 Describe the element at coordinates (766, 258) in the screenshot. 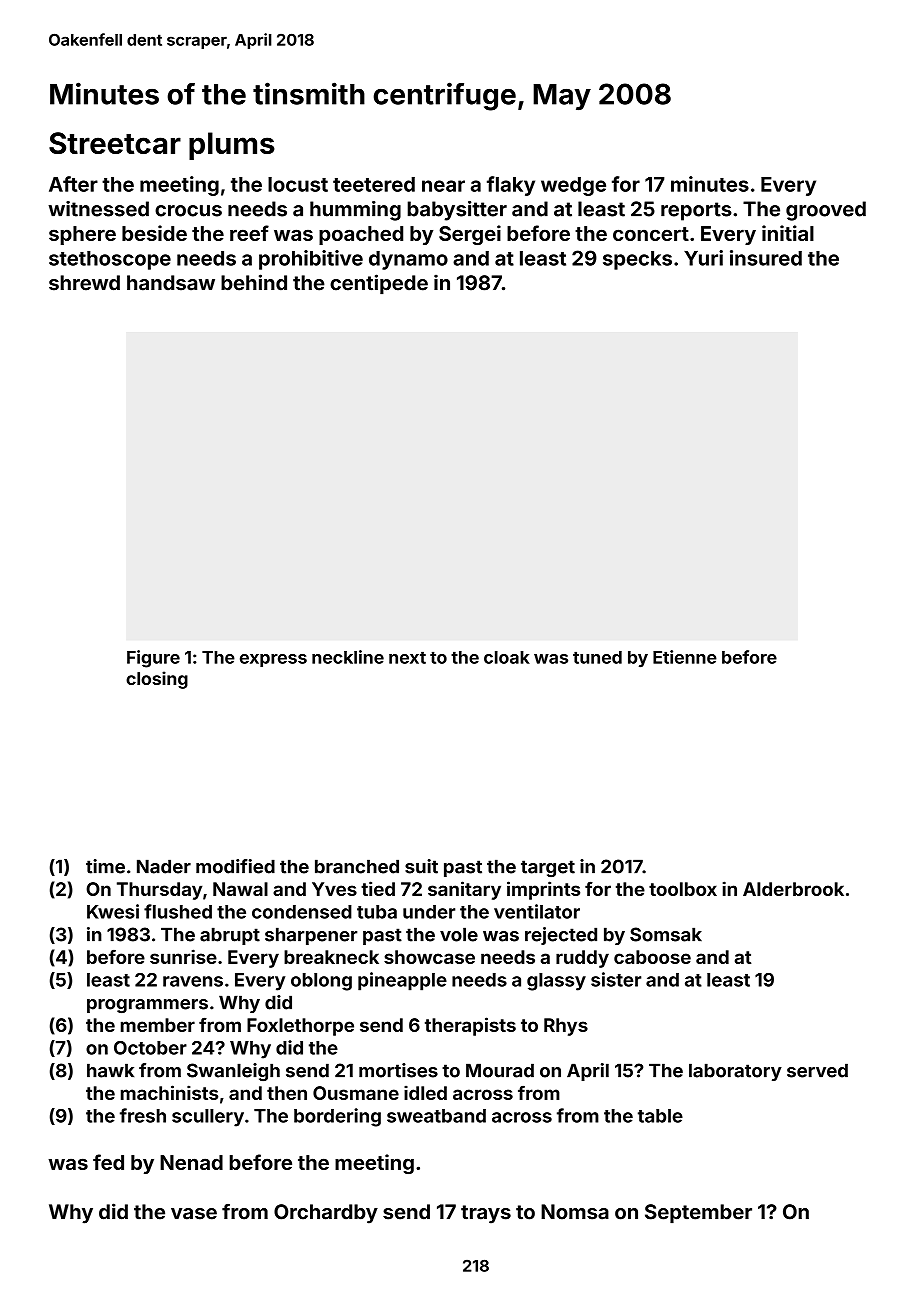

I see `insured` at that location.
